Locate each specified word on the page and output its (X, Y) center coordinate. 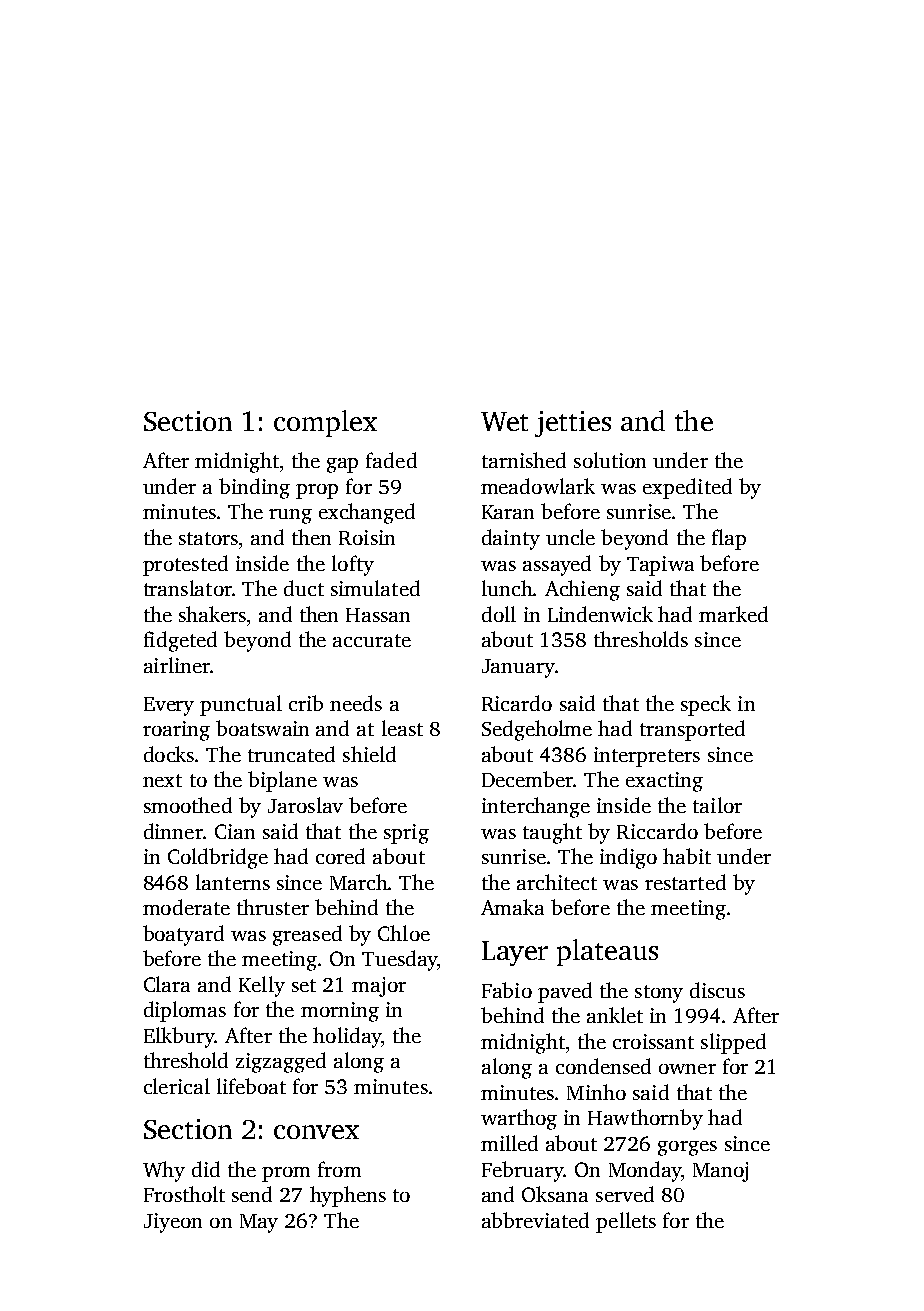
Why (164, 1171)
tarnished (524, 460)
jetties (573, 424)
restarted (685, 882)
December (528, 779)
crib (306, 703)
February (523, 1171)
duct (304, 588)
